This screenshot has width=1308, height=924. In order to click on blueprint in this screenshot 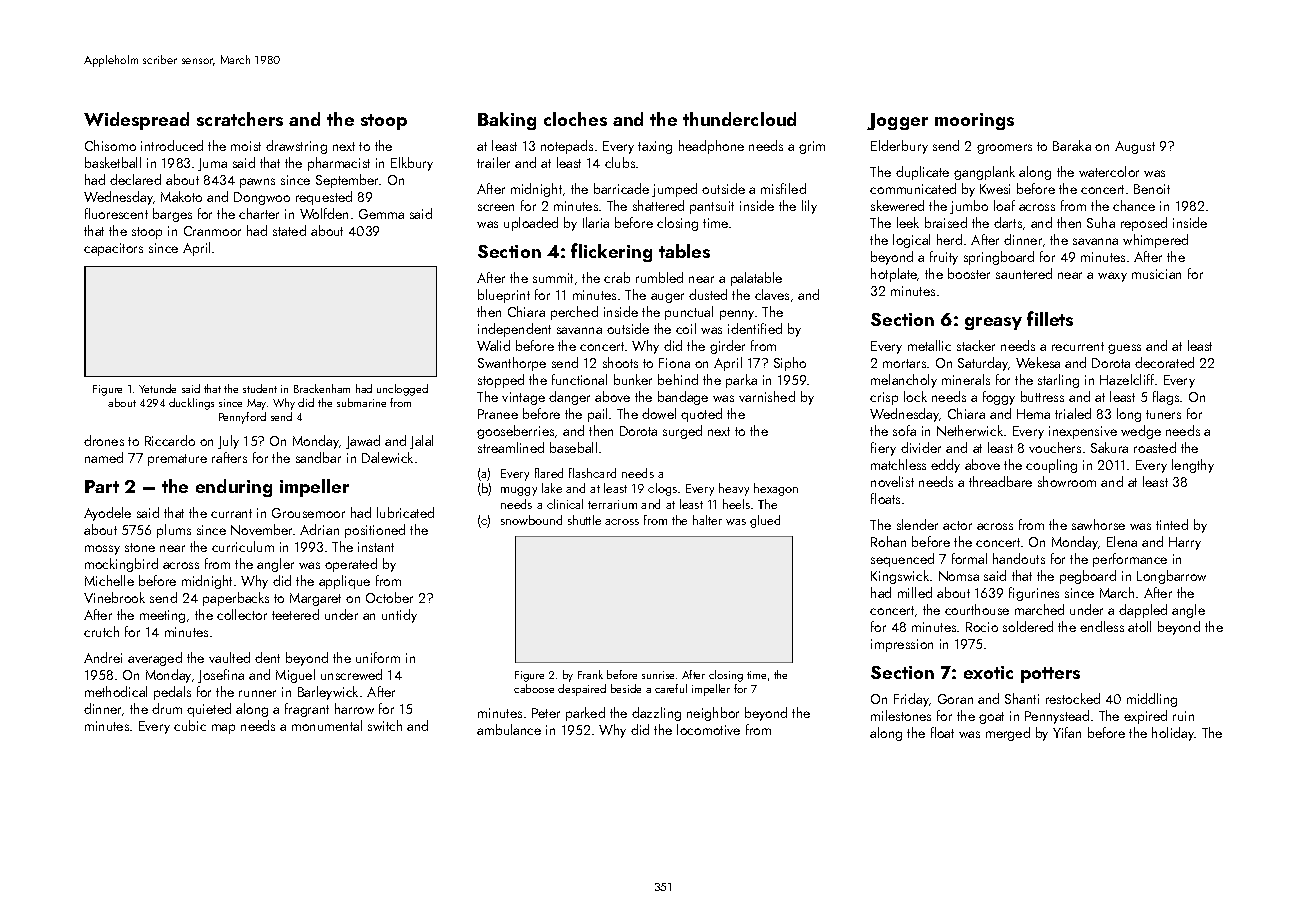, I will do `click(504, 296)`.
